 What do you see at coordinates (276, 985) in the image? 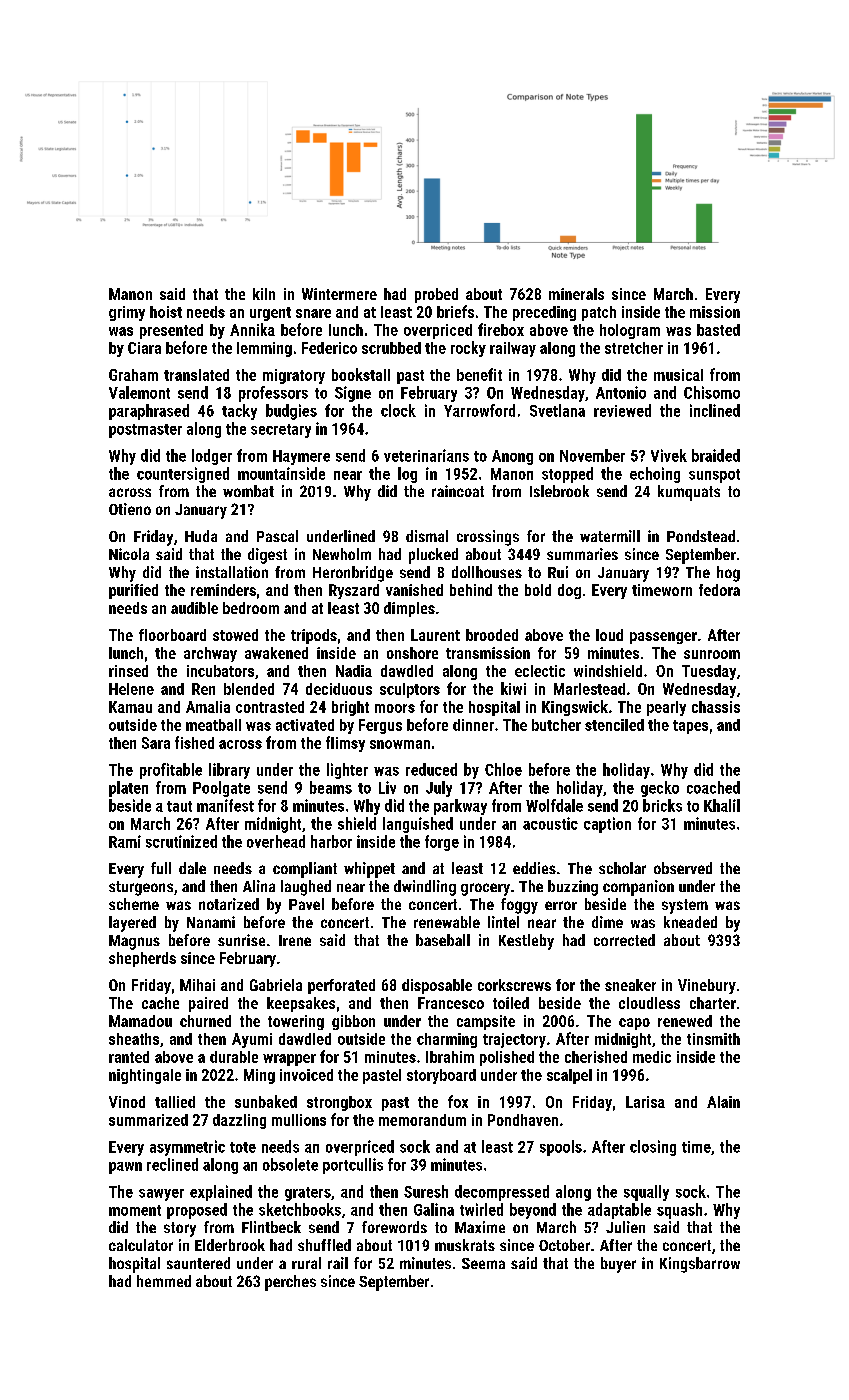
I see `Gabriela` at bounding box center [276, 985].
